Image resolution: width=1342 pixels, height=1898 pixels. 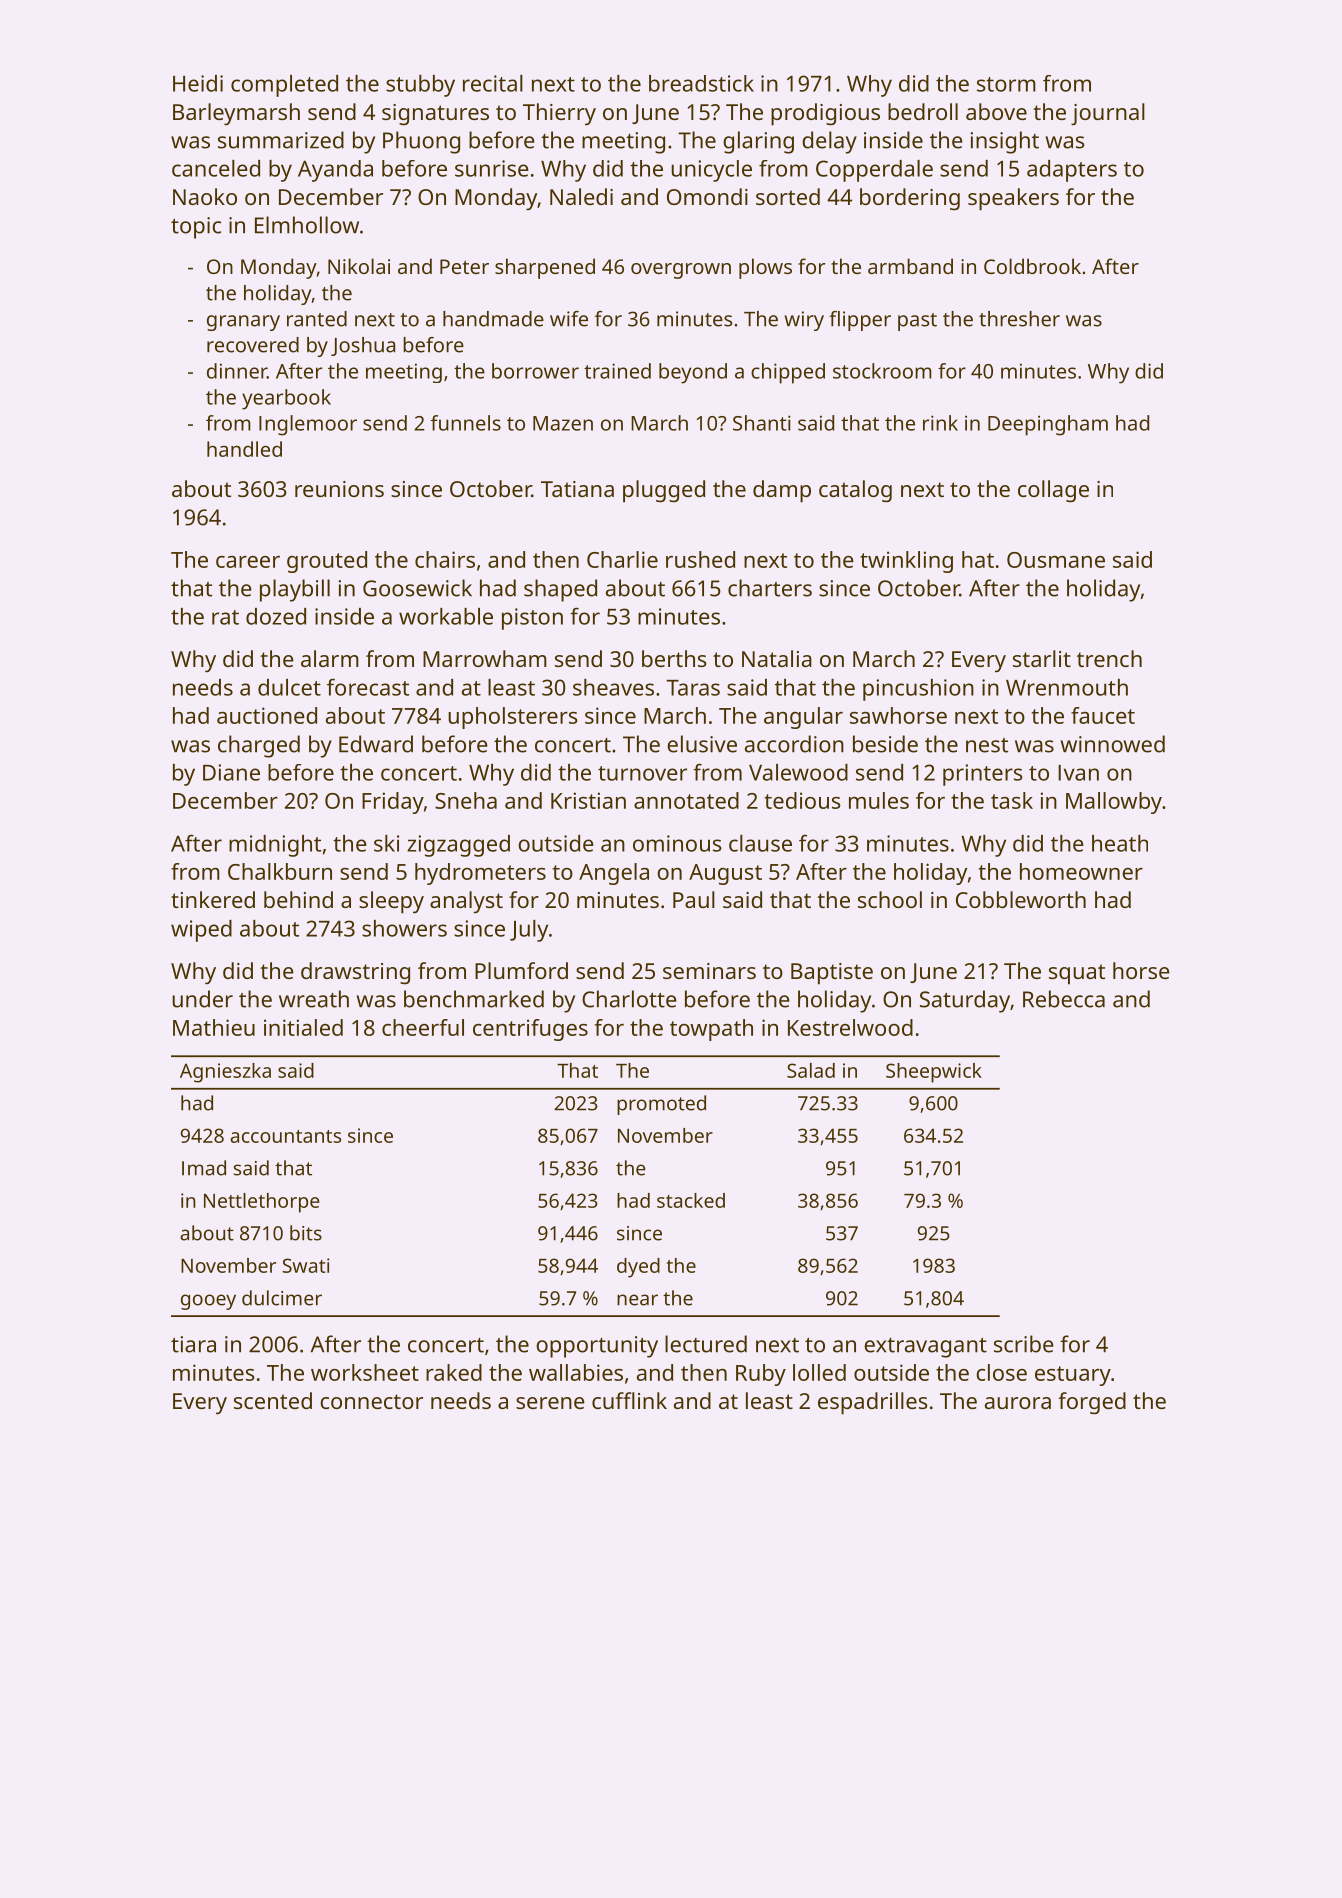 I want to click on canceled, so click(x=216, y=168).
